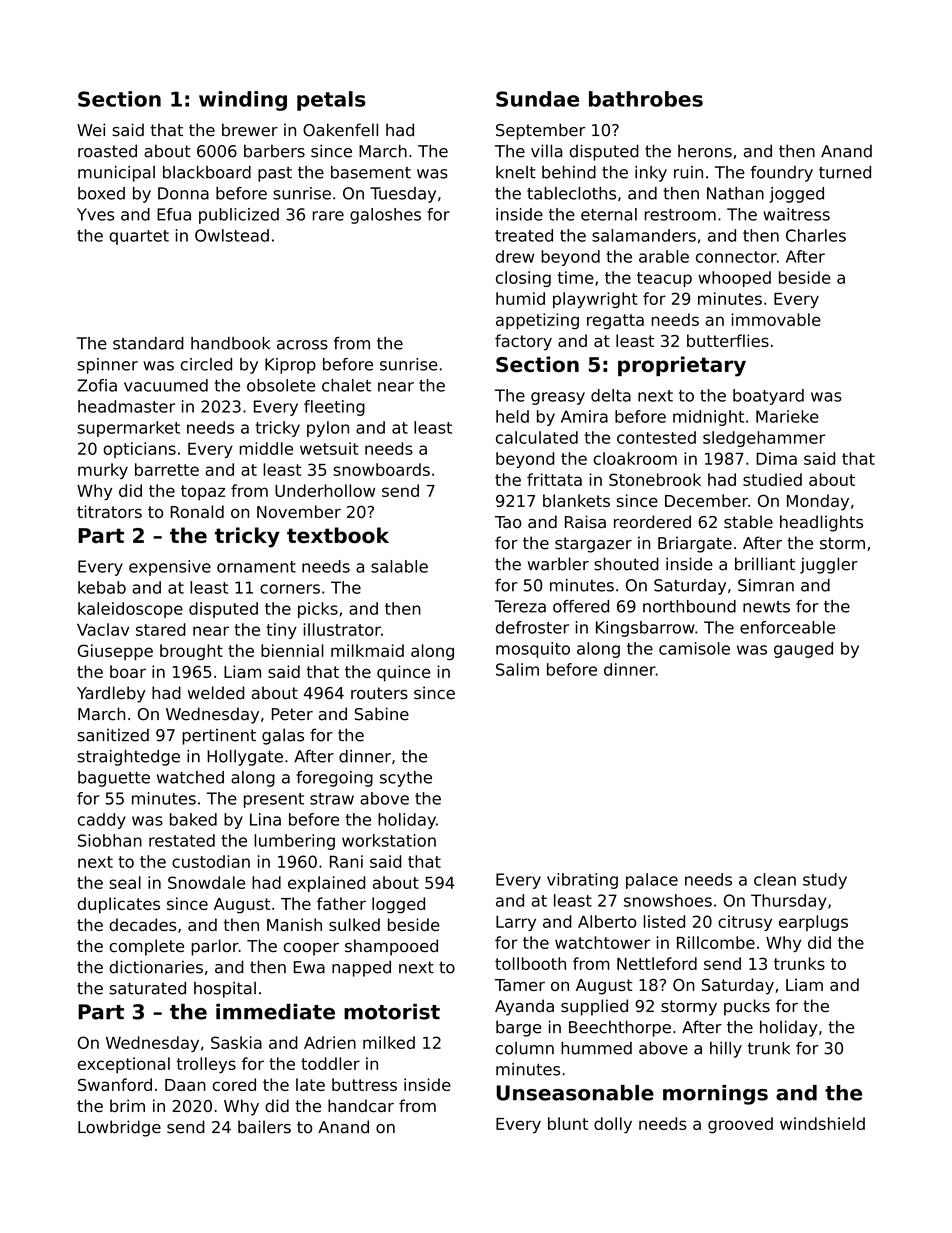 The height and width of the page is (1233, 952). Describe the element at coordinates (299, 511) in the page. I see `November` at that location.
